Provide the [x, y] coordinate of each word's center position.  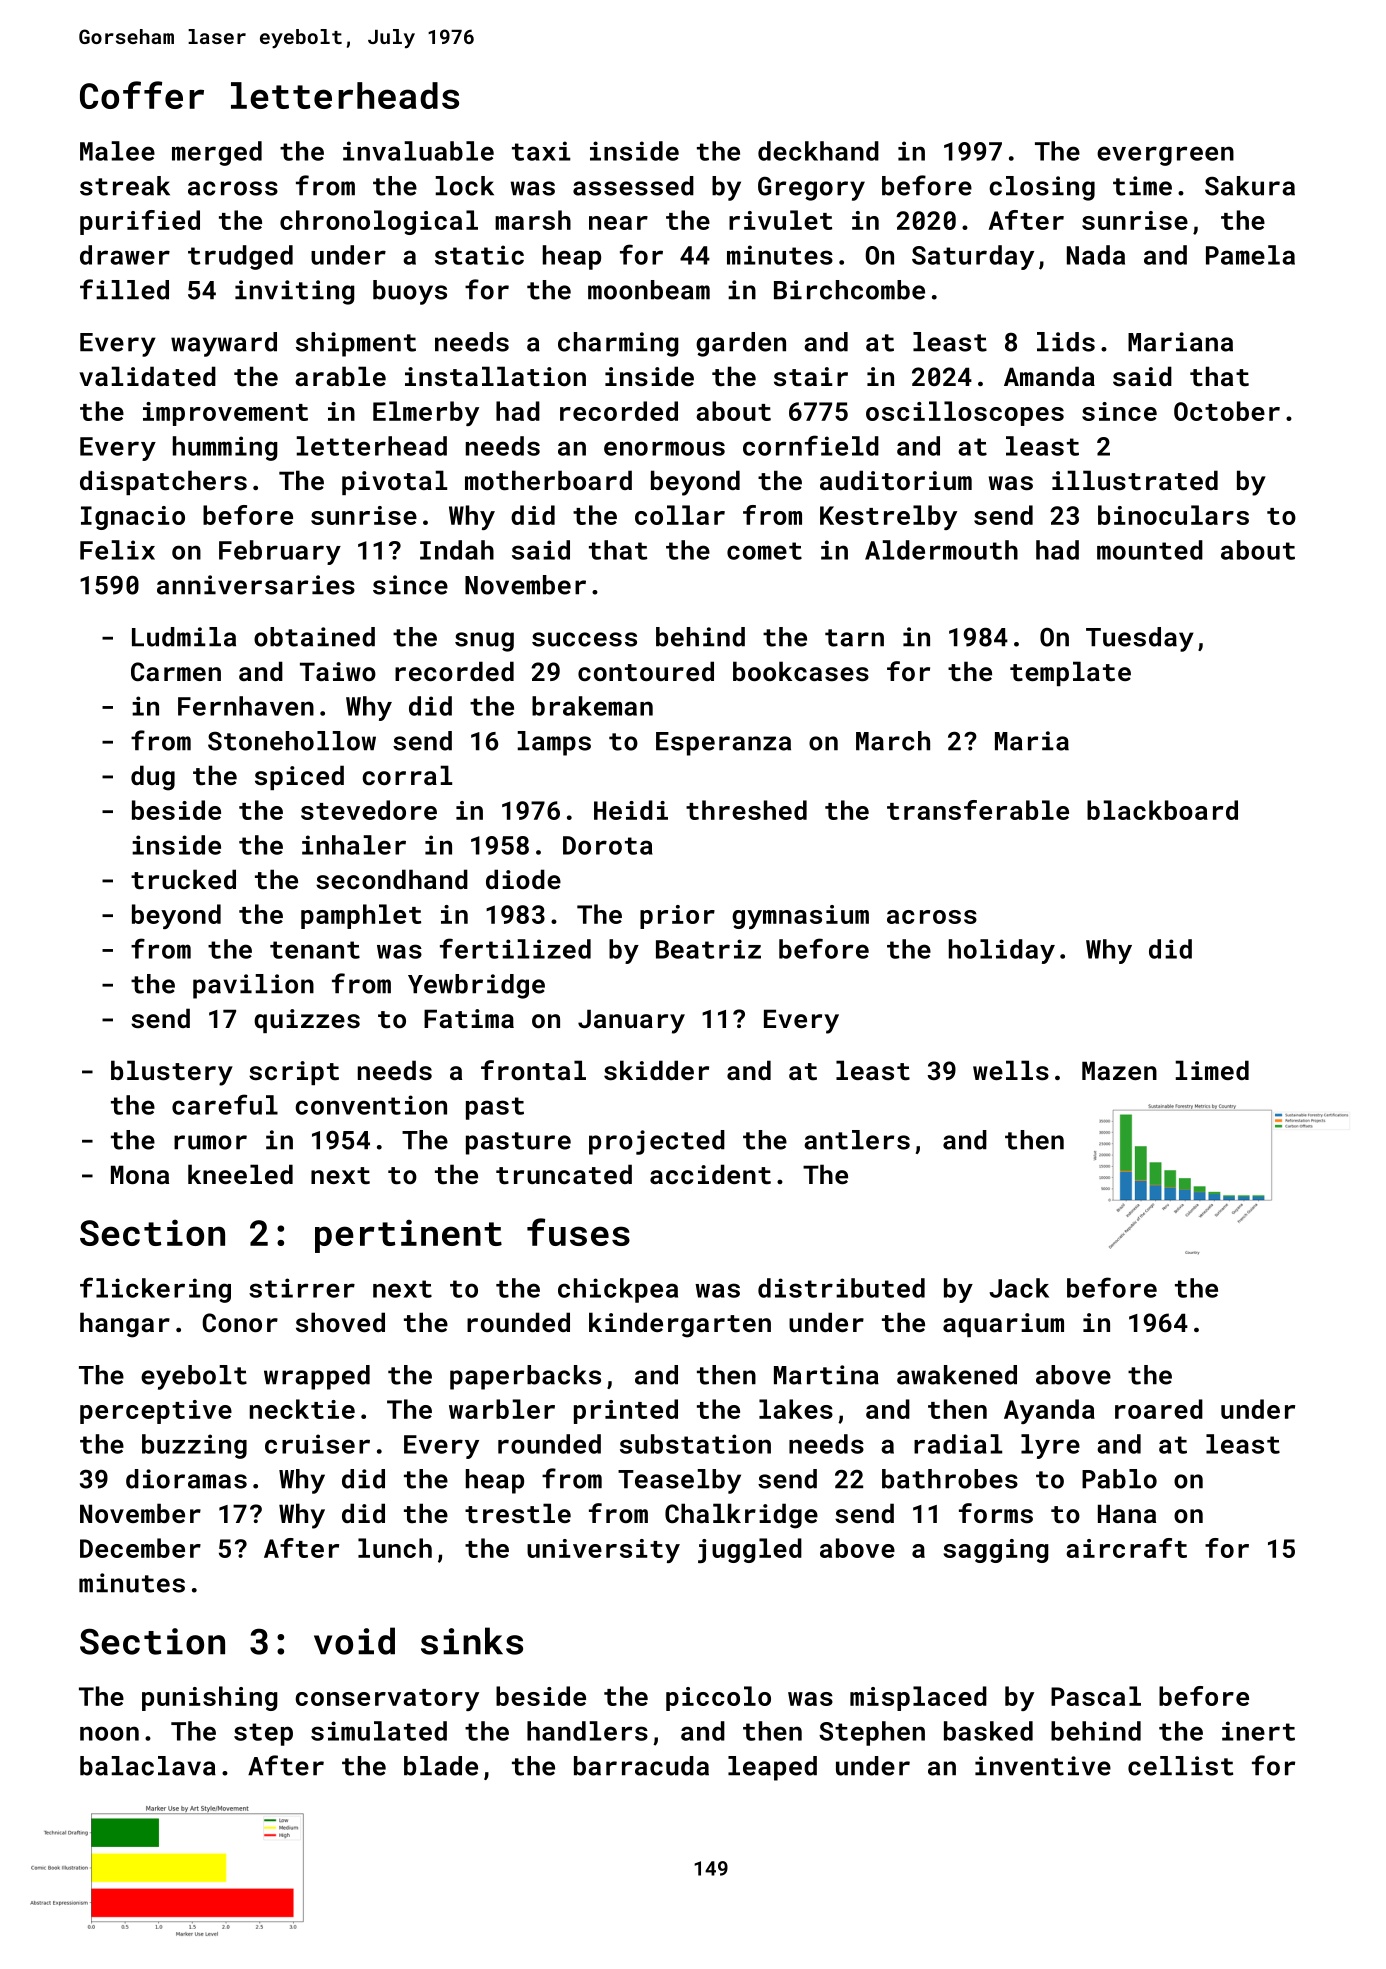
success [584, 639]
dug [153, 778]
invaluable [418, 151]
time [1142, 186]
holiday [1002, 951]
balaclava [148, 1766]
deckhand [818, 151]
